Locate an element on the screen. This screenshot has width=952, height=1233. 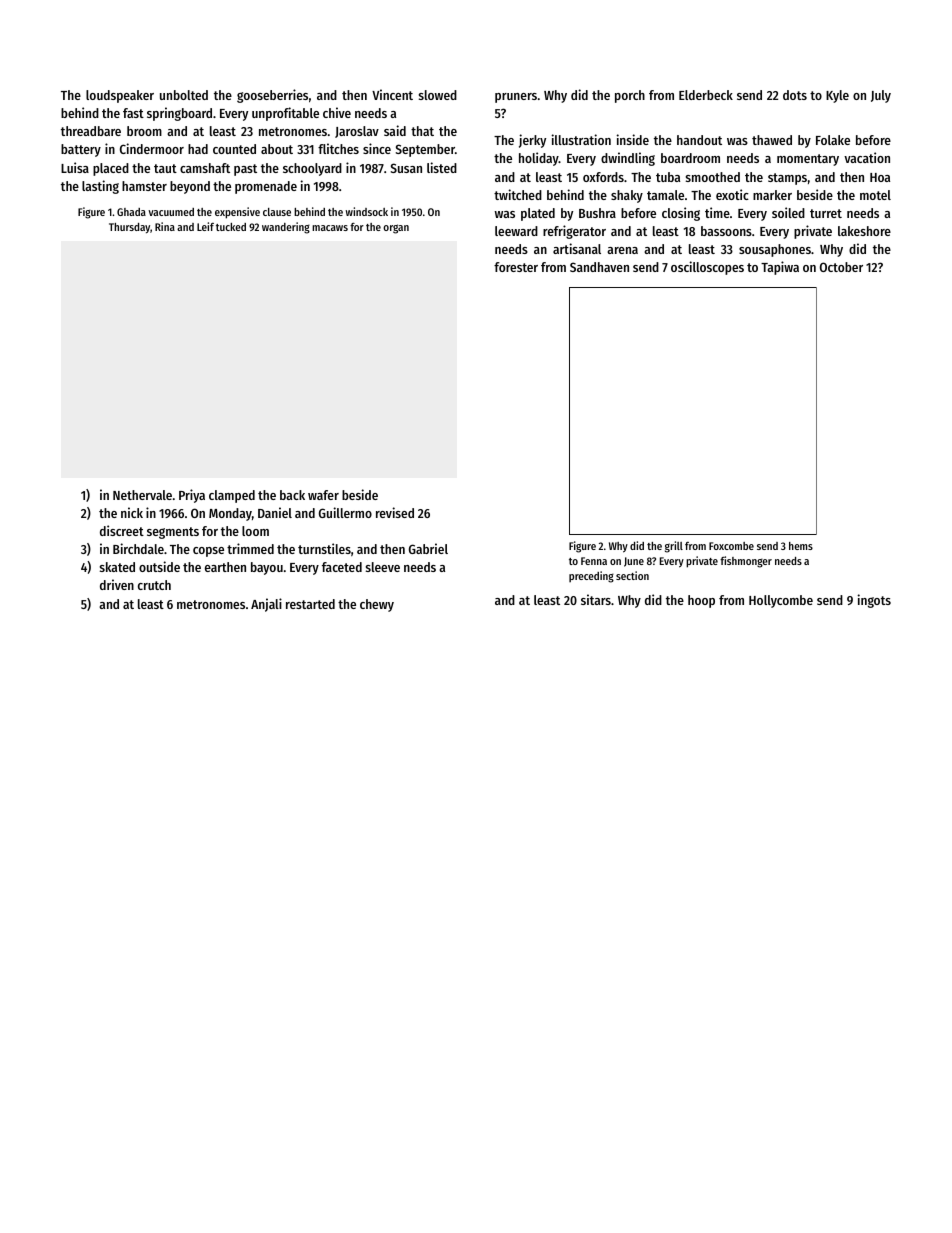
Leif is located at coordinates (205, 226).
